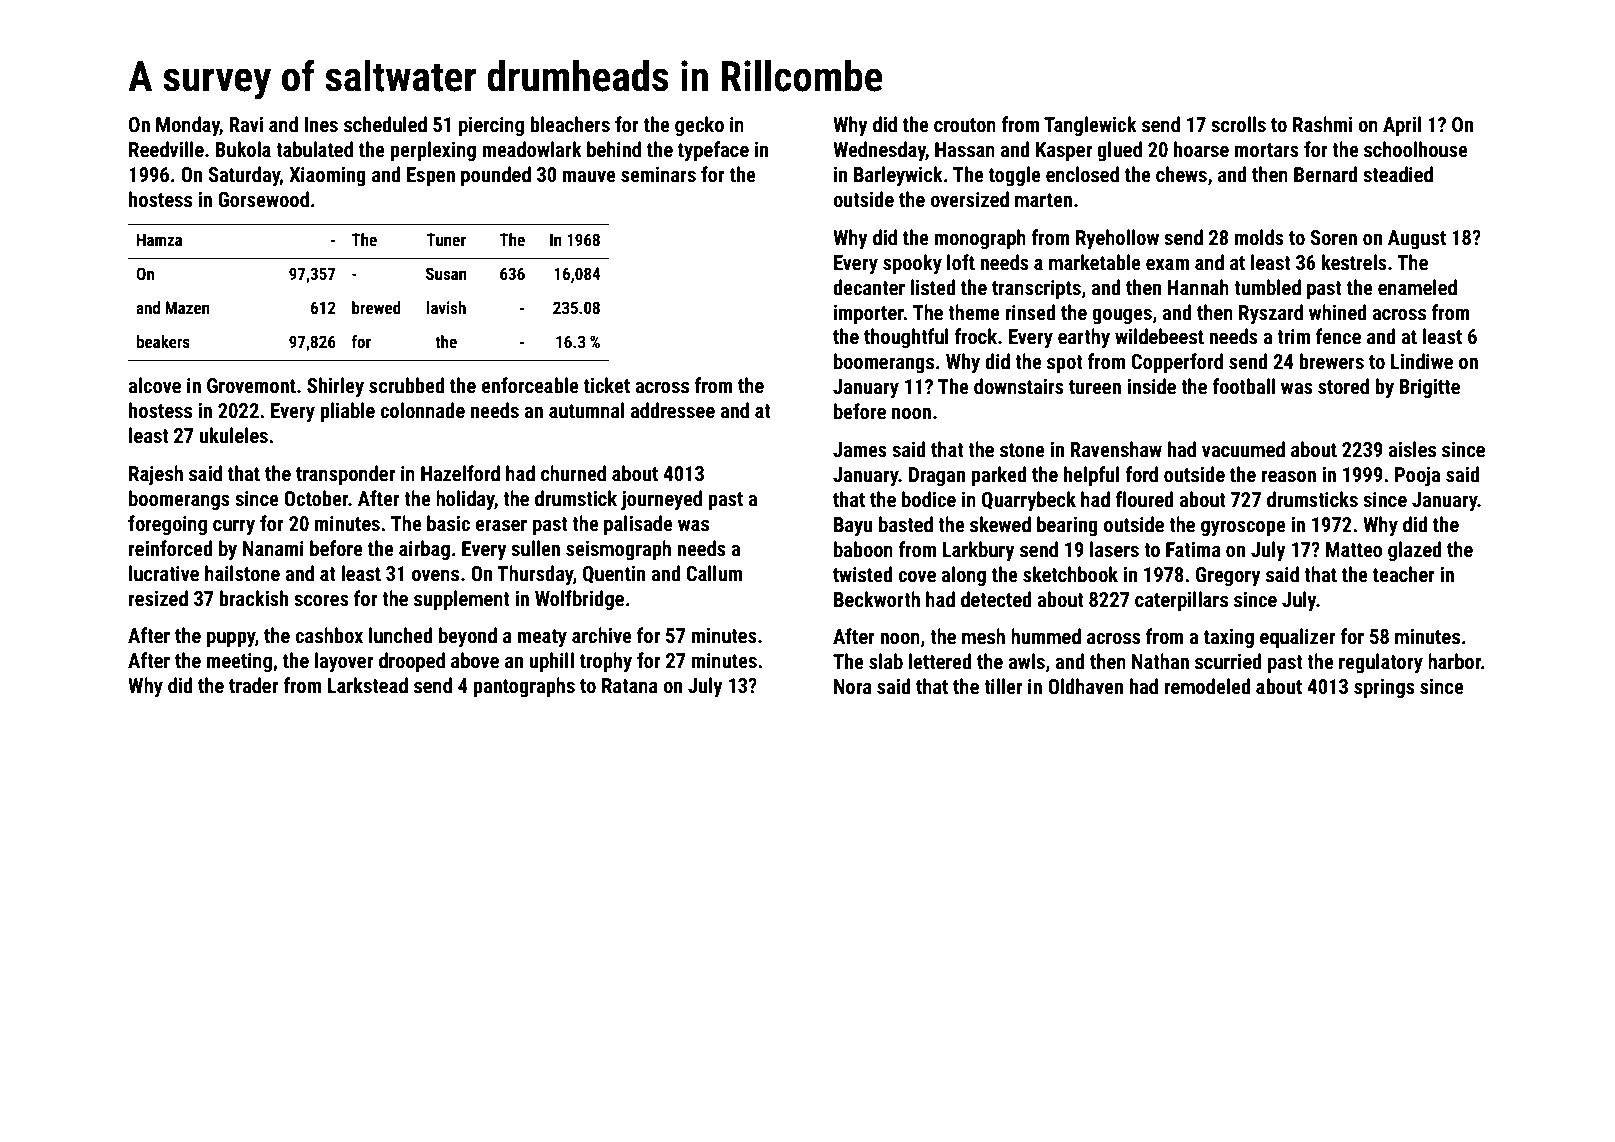  What do you see at coordinates (446, 239) in the image?
I see `Tuner` at bounding box center [446, 239].
